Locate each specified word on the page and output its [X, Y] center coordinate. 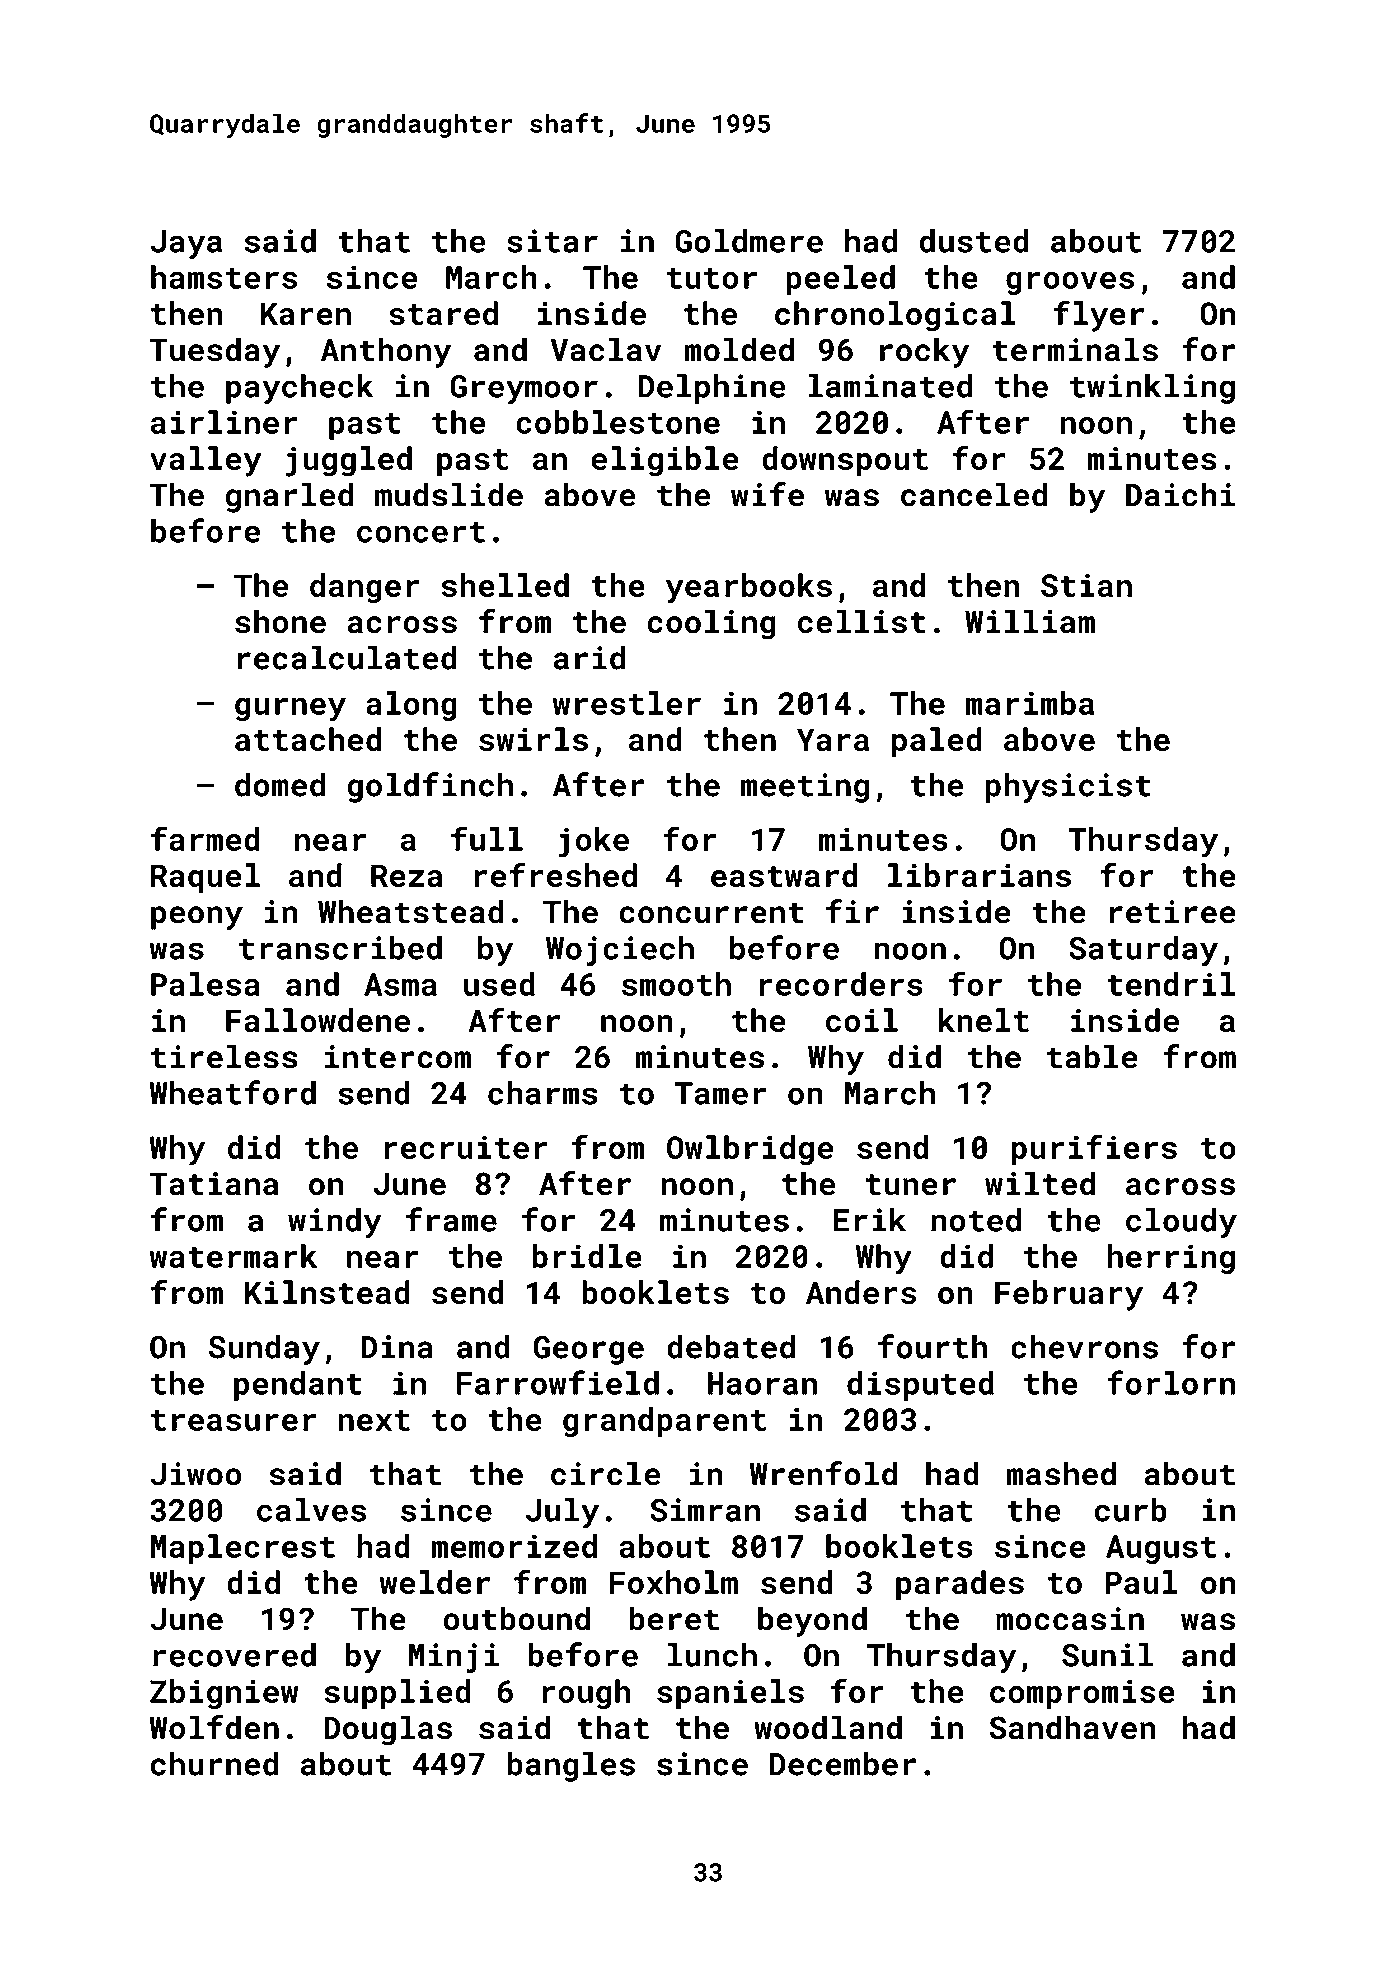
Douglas [388, 1730]
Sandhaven [1073, 1727]
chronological [895, 316]
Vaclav [605, 349]
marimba [1030, 703]
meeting [805, 788]
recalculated [347, 658]
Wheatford [232, 1092]
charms [543, 1093]
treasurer [233, 1420]
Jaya [186, 244]
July [562, 1513]
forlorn [1171, 1382]
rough [586, 1694]
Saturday [1143, 951]
